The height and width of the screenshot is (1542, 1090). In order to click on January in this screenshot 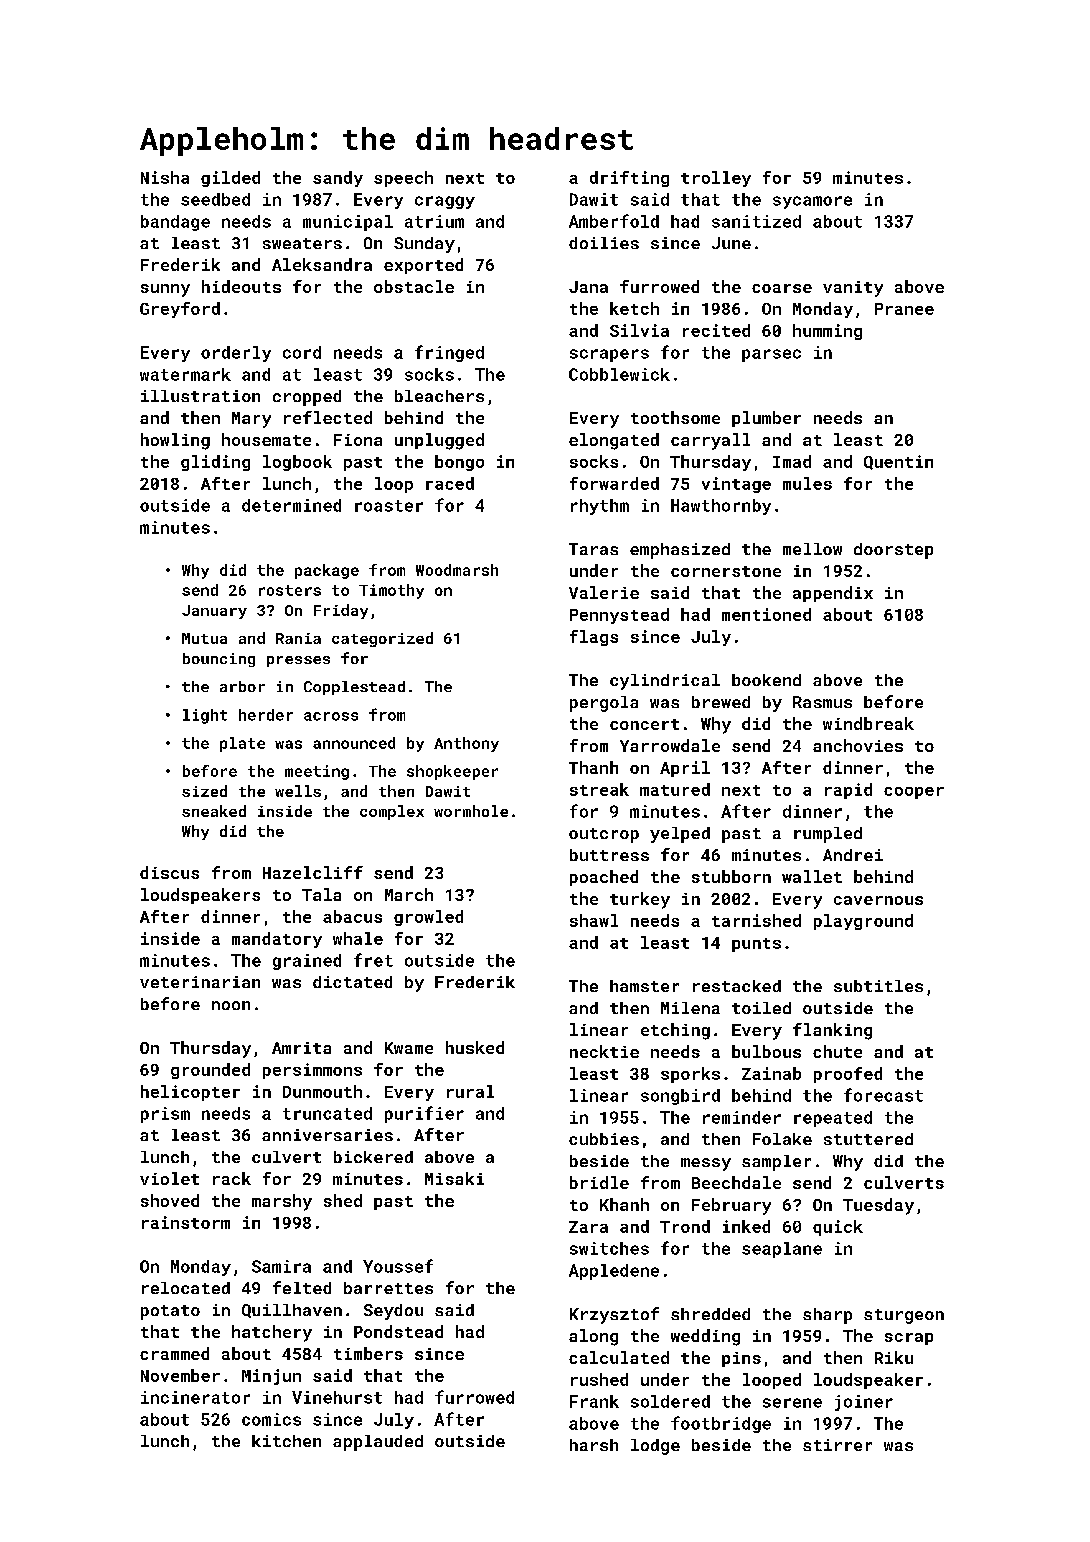, I will do `click(214, 612)`.
